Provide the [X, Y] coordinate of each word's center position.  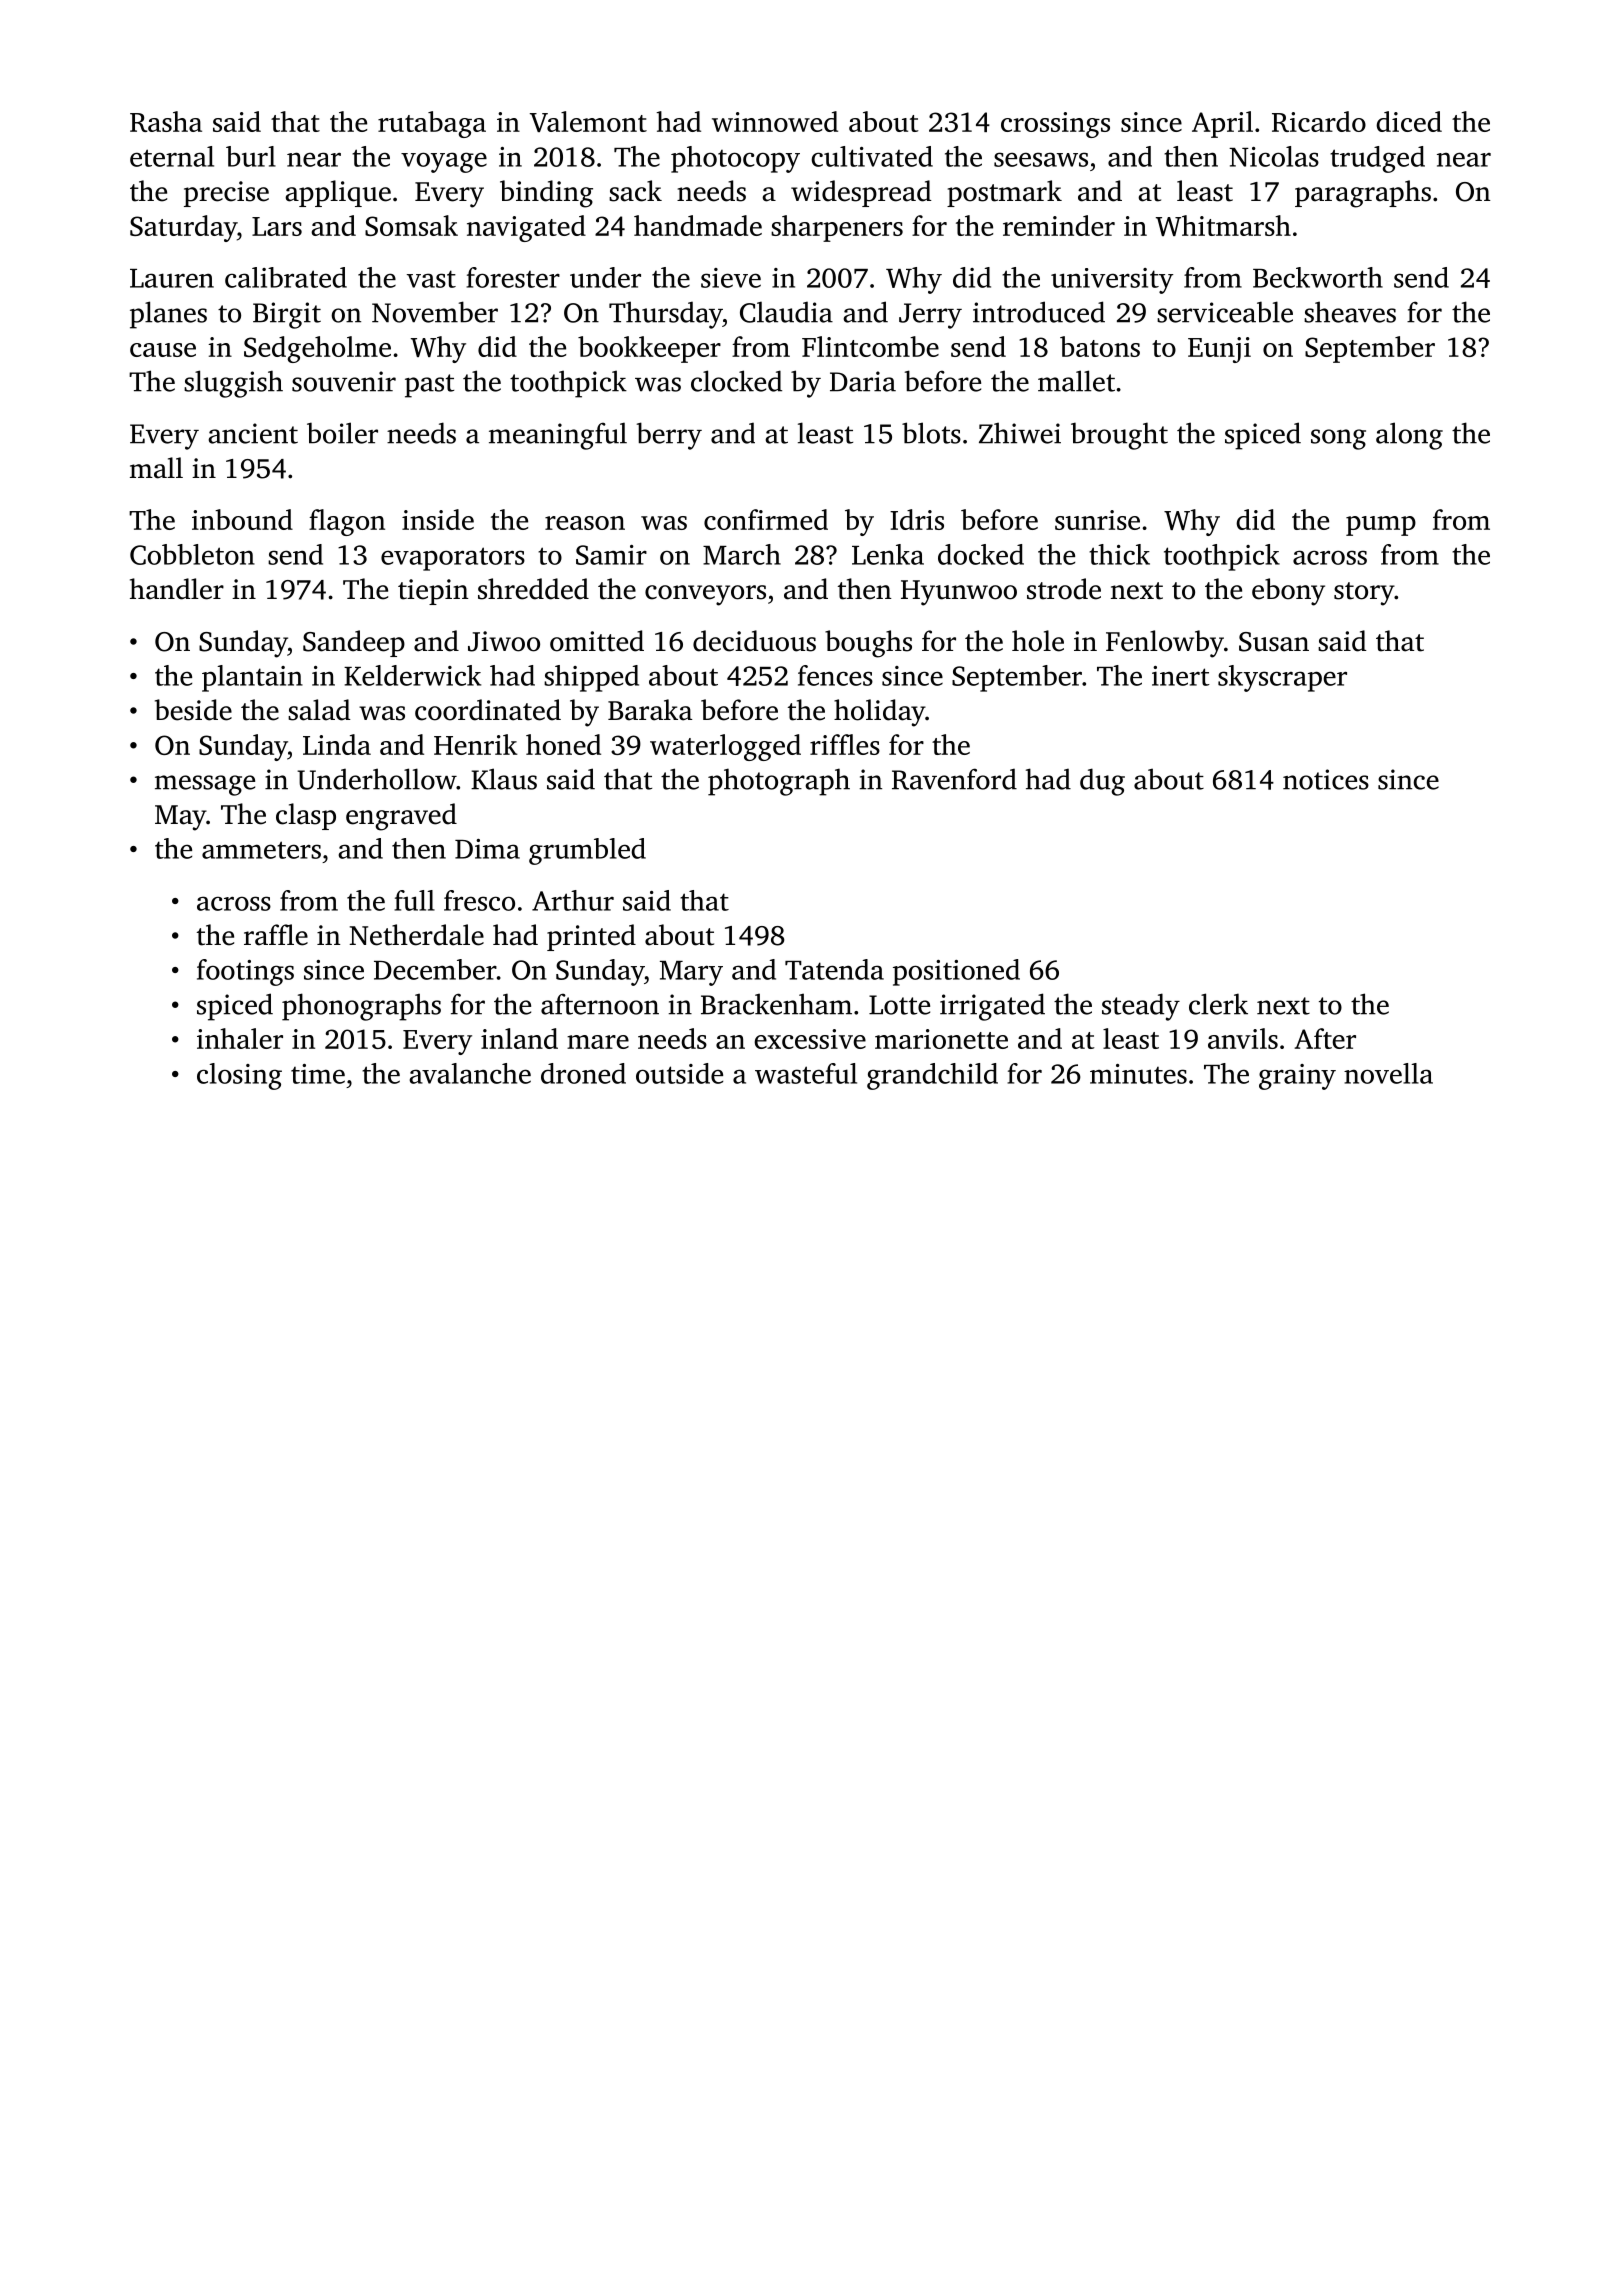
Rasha [166, 121]
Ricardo [1319, 121]
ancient [253, 433]
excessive [810, 1039]
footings [245, 972]
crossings [1055, 125]
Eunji [1219, 350]
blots [931, 433]
